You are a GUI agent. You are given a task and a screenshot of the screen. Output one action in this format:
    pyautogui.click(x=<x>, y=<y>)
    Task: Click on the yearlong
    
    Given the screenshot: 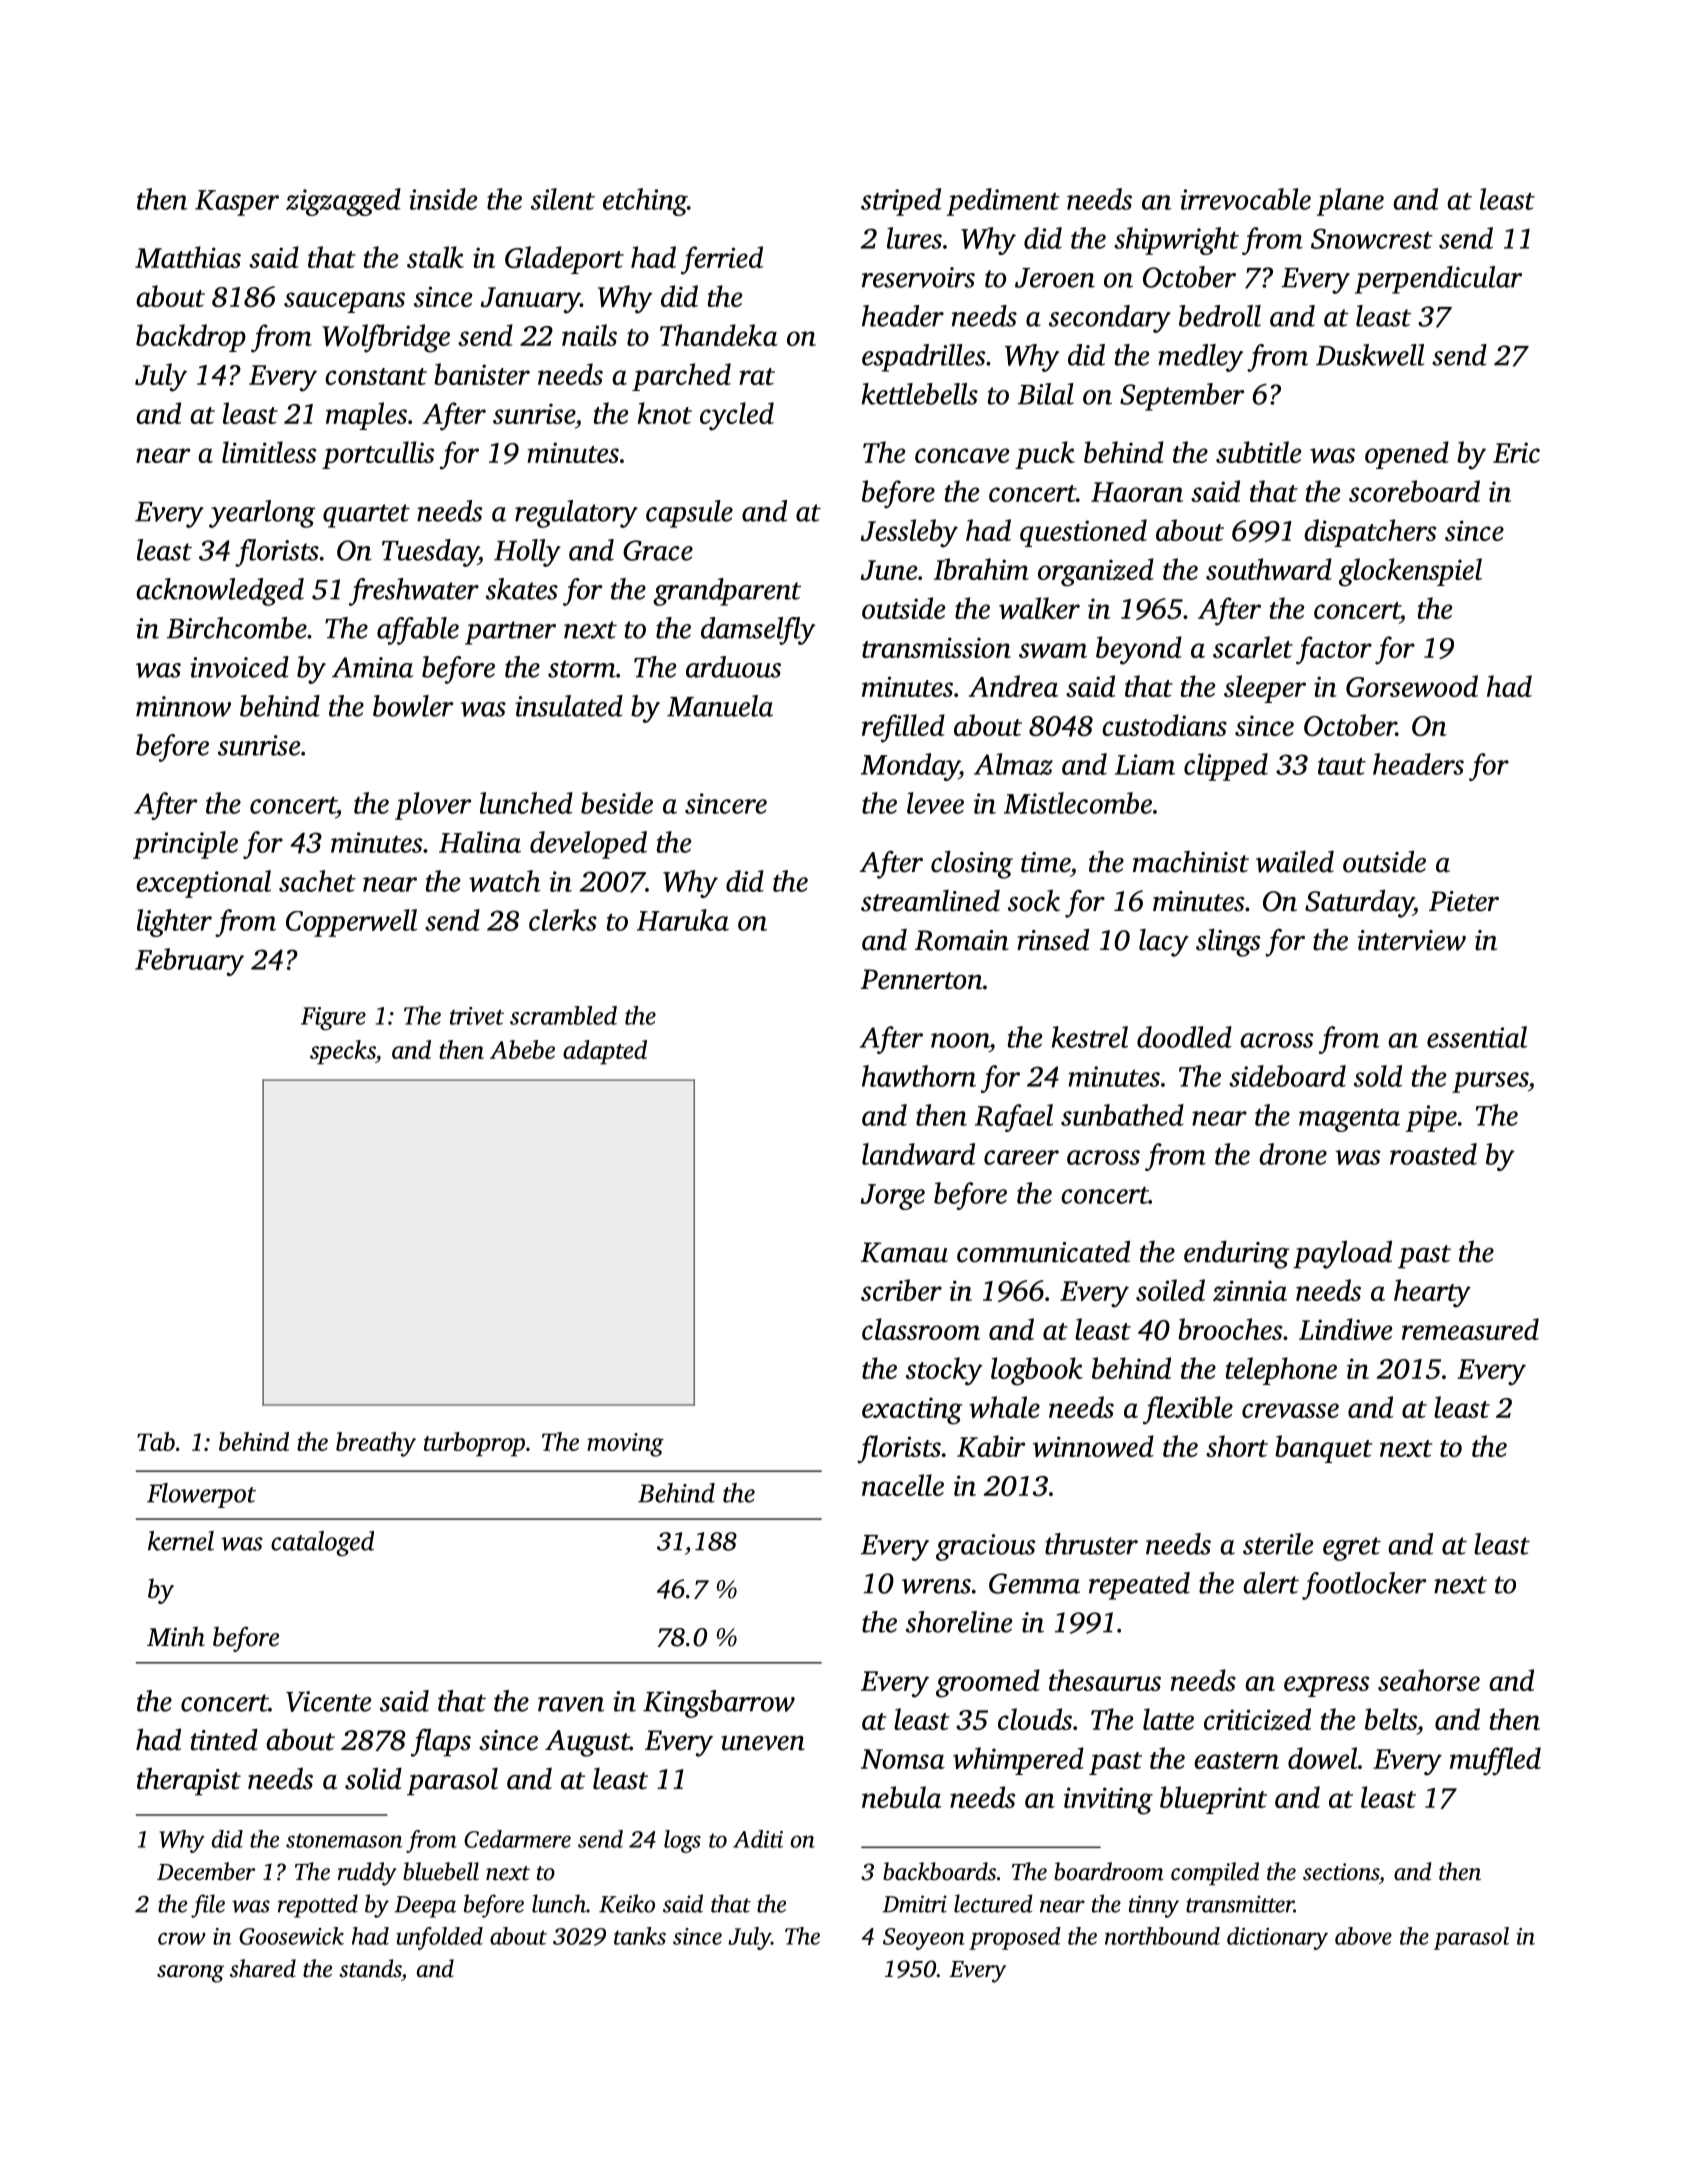 What is the action you would take?
    pyautogui.click(x=262, y=514)
